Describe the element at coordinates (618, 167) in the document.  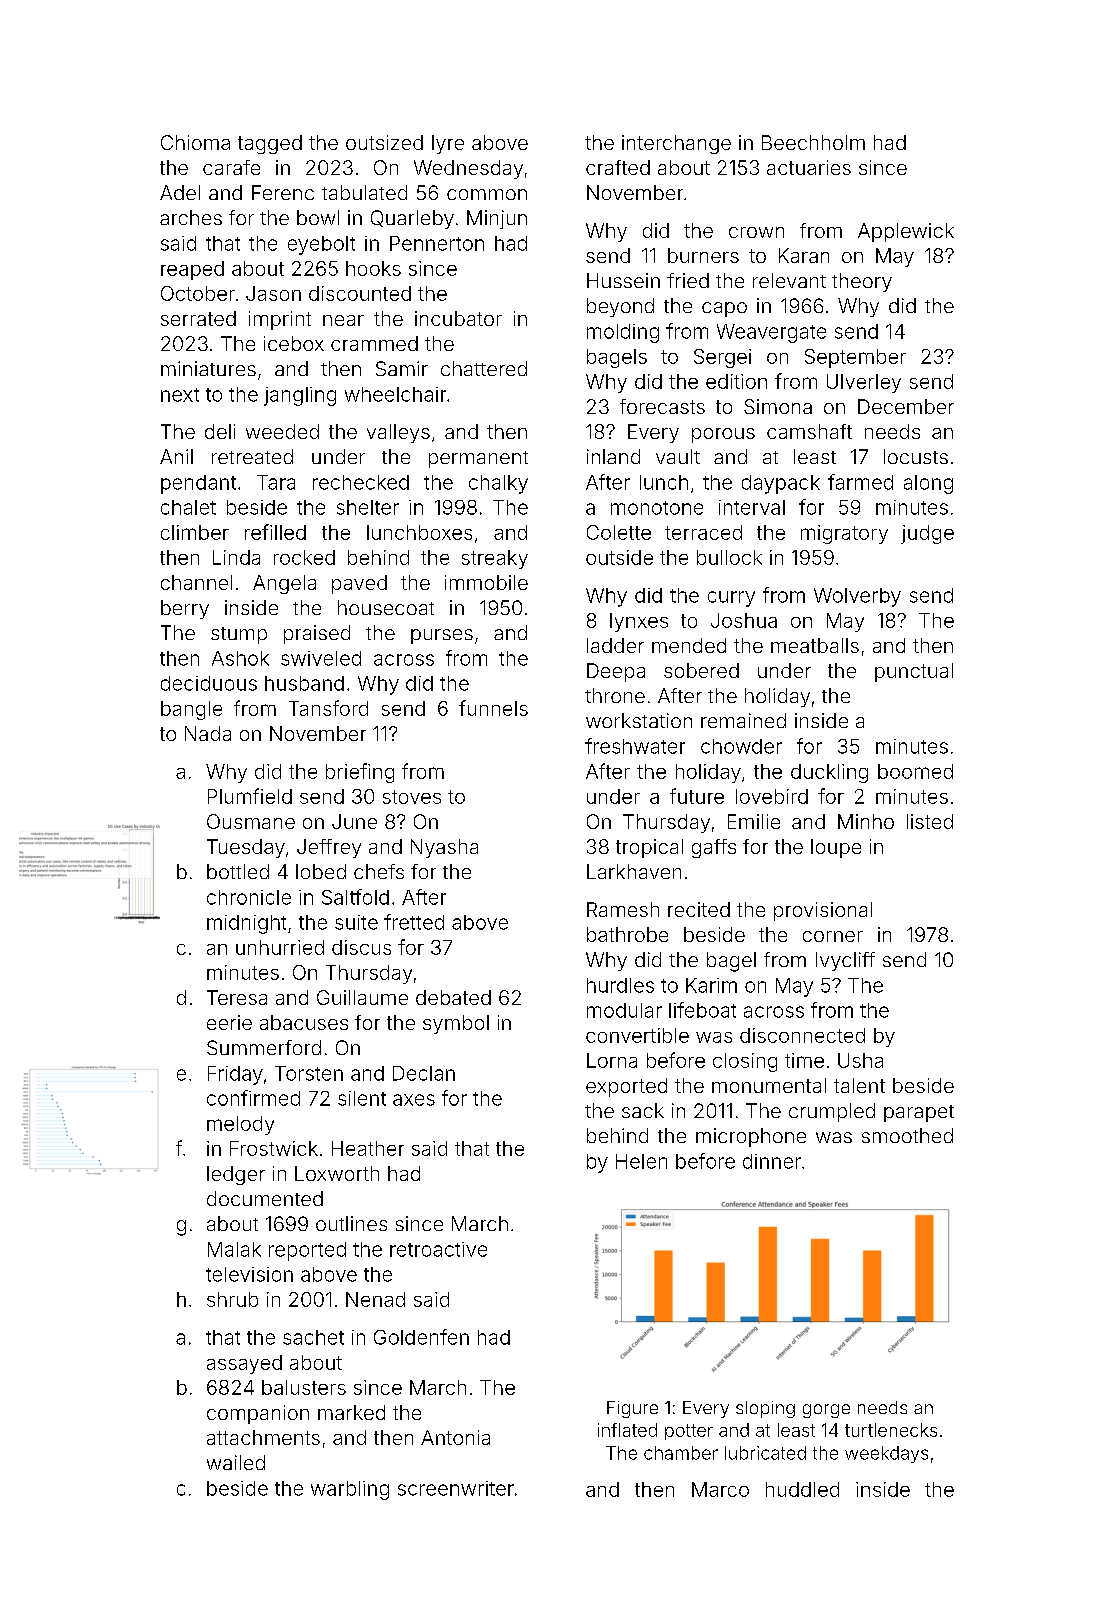
I see `crafted` at that location.
